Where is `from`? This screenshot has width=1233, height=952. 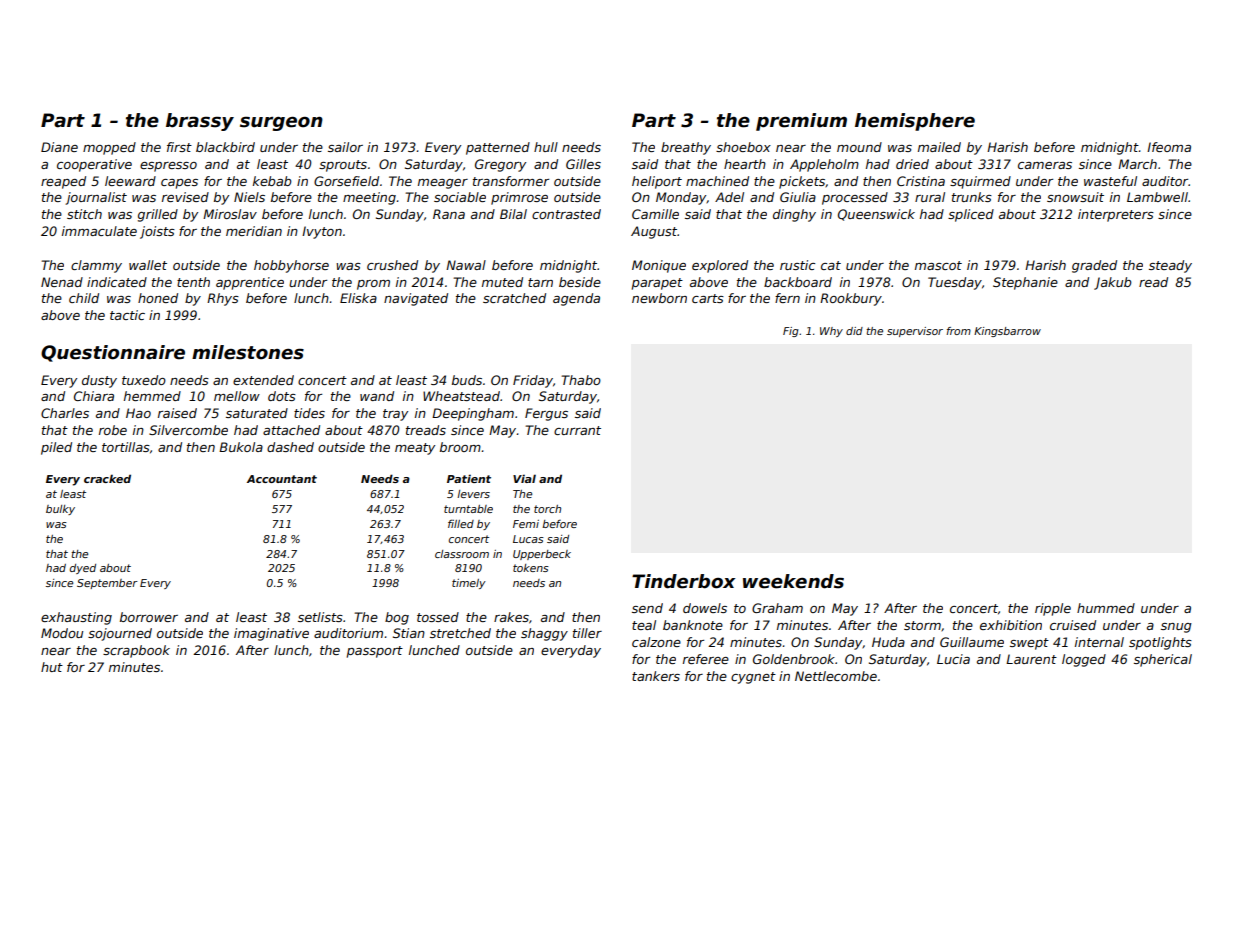 from is located at coordinates (958, 331).
